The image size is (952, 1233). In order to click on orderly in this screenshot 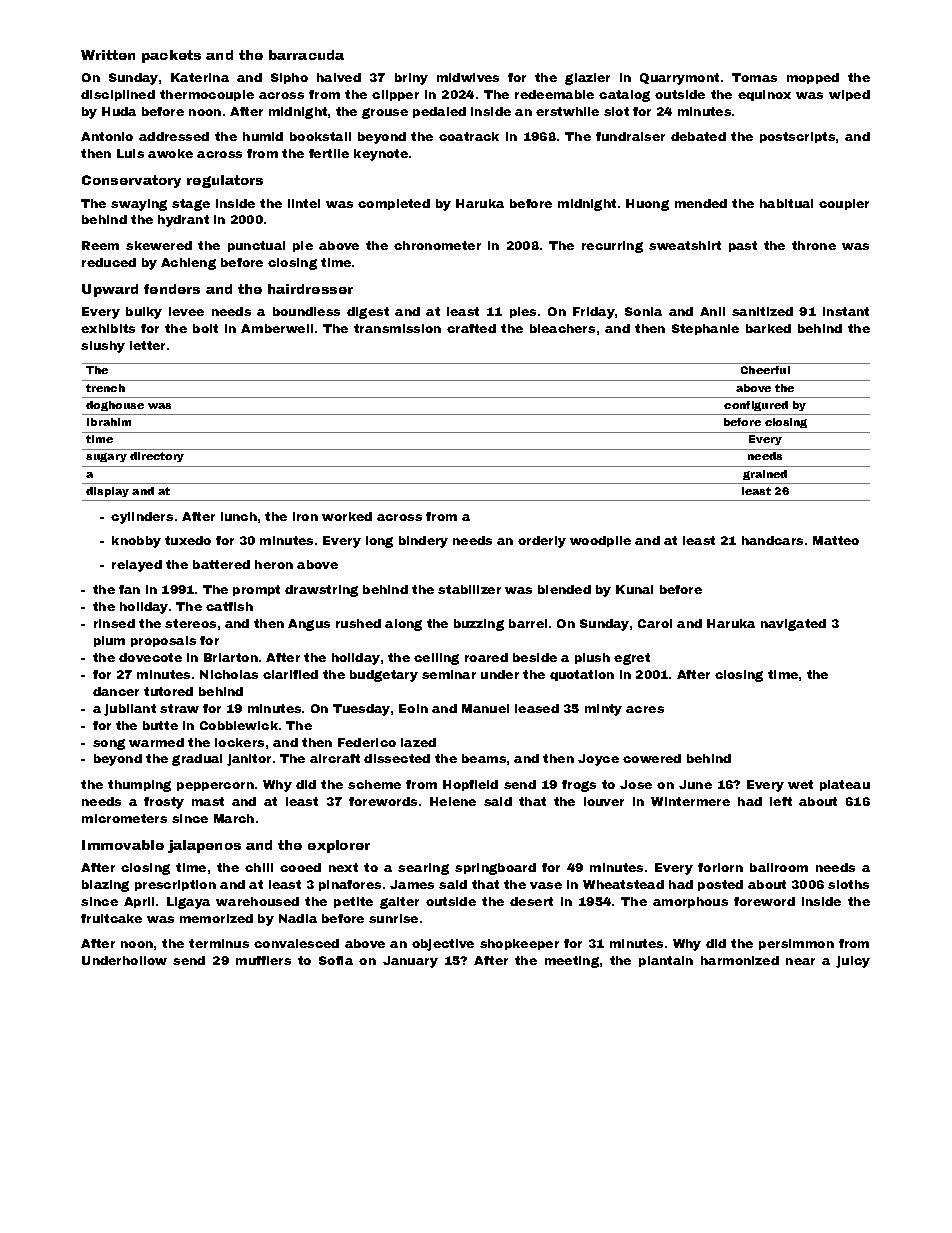, I will do `click(542, 542)`.
